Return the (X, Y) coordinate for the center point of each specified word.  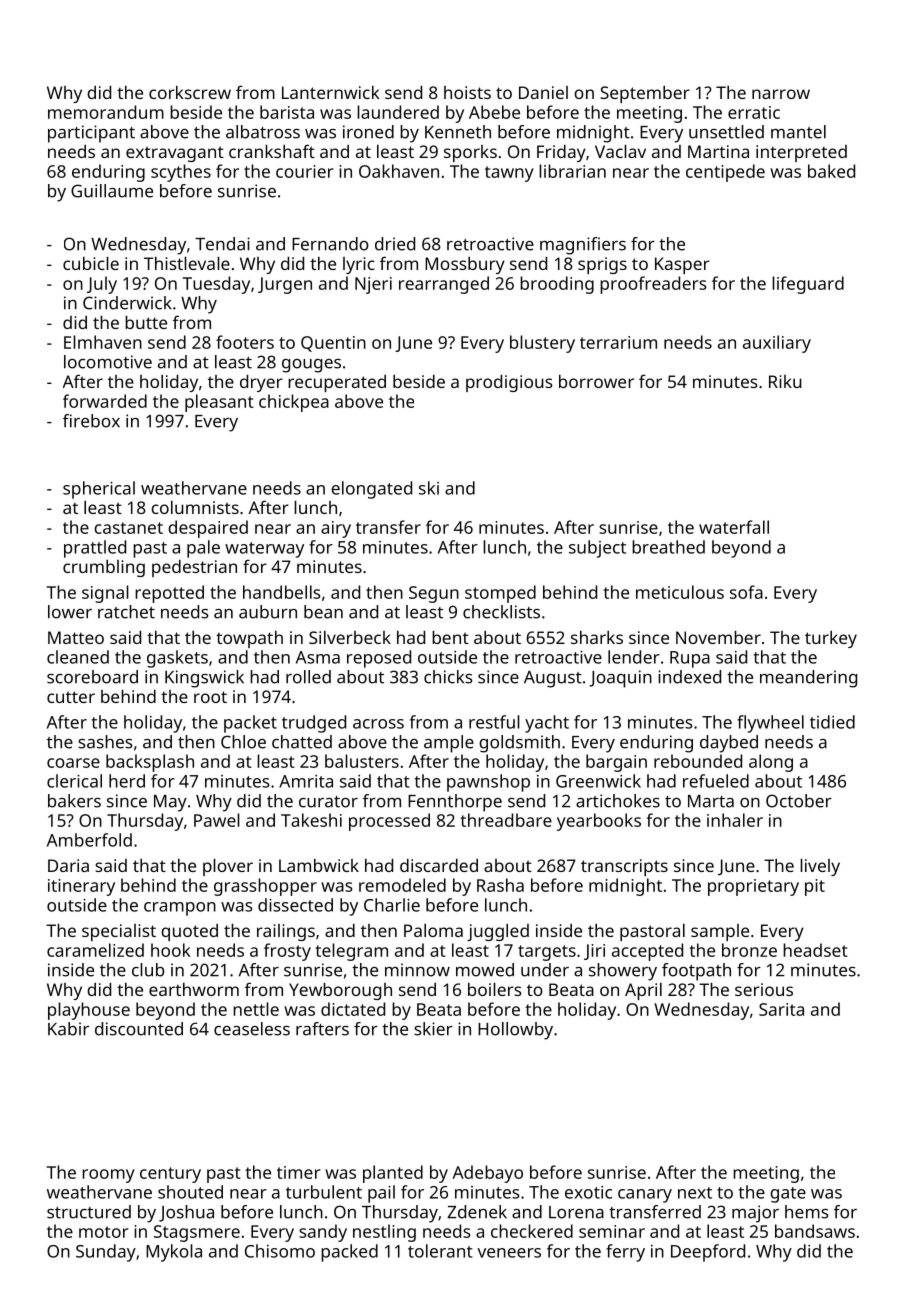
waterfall (734, 527)
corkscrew (190, 92)
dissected (295, 905)
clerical (74, 781)
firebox (91, 421)
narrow (781, 94)
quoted (189, 932)
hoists (467, 92)
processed (389, 822)
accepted (647, 952)
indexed (689, 677)
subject (597, 549)
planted (393, 1174)
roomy (108, 1176)
